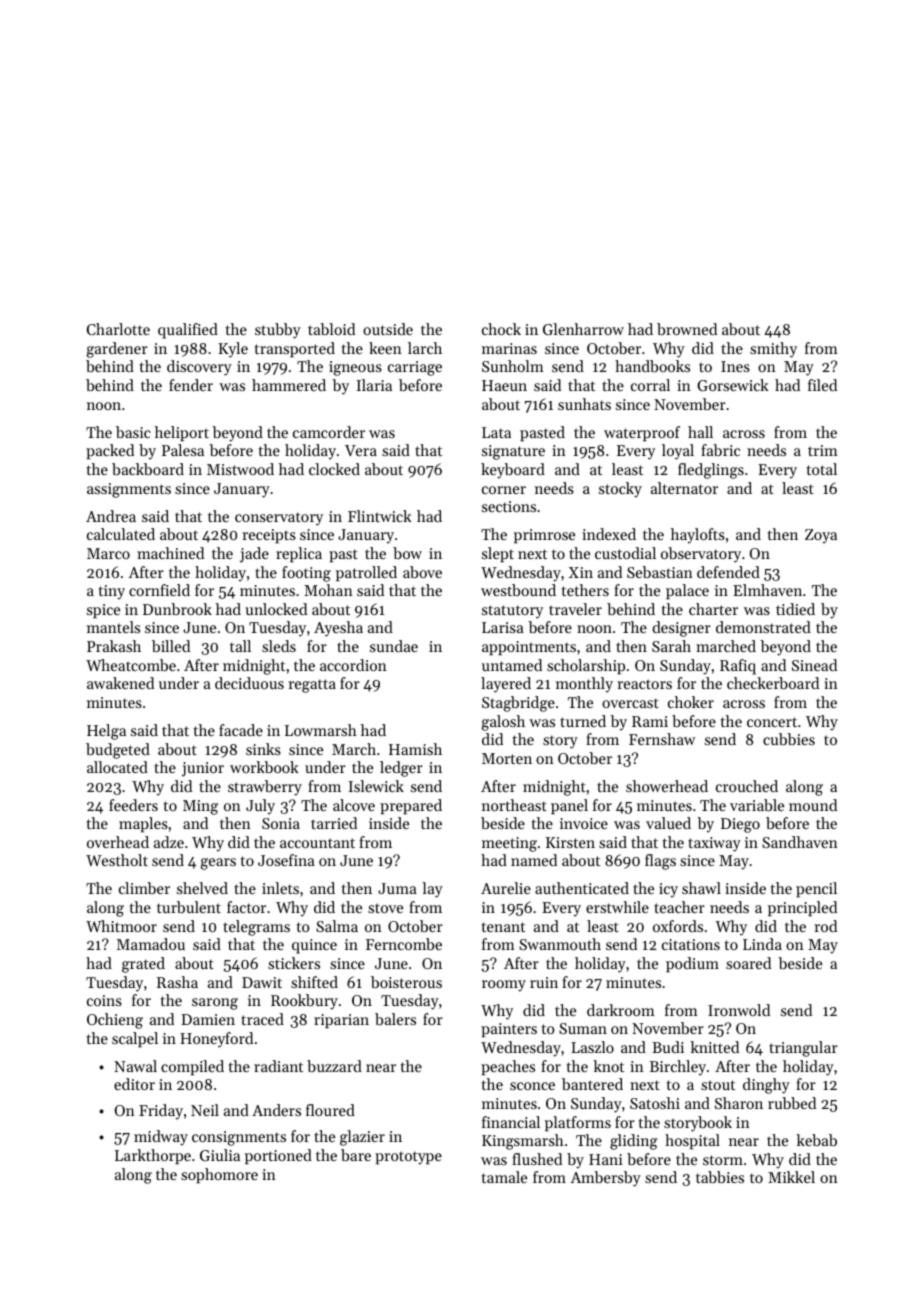  Describe the element at coordinates (823, 450) in the screenshot. I see `trim` at that location.
